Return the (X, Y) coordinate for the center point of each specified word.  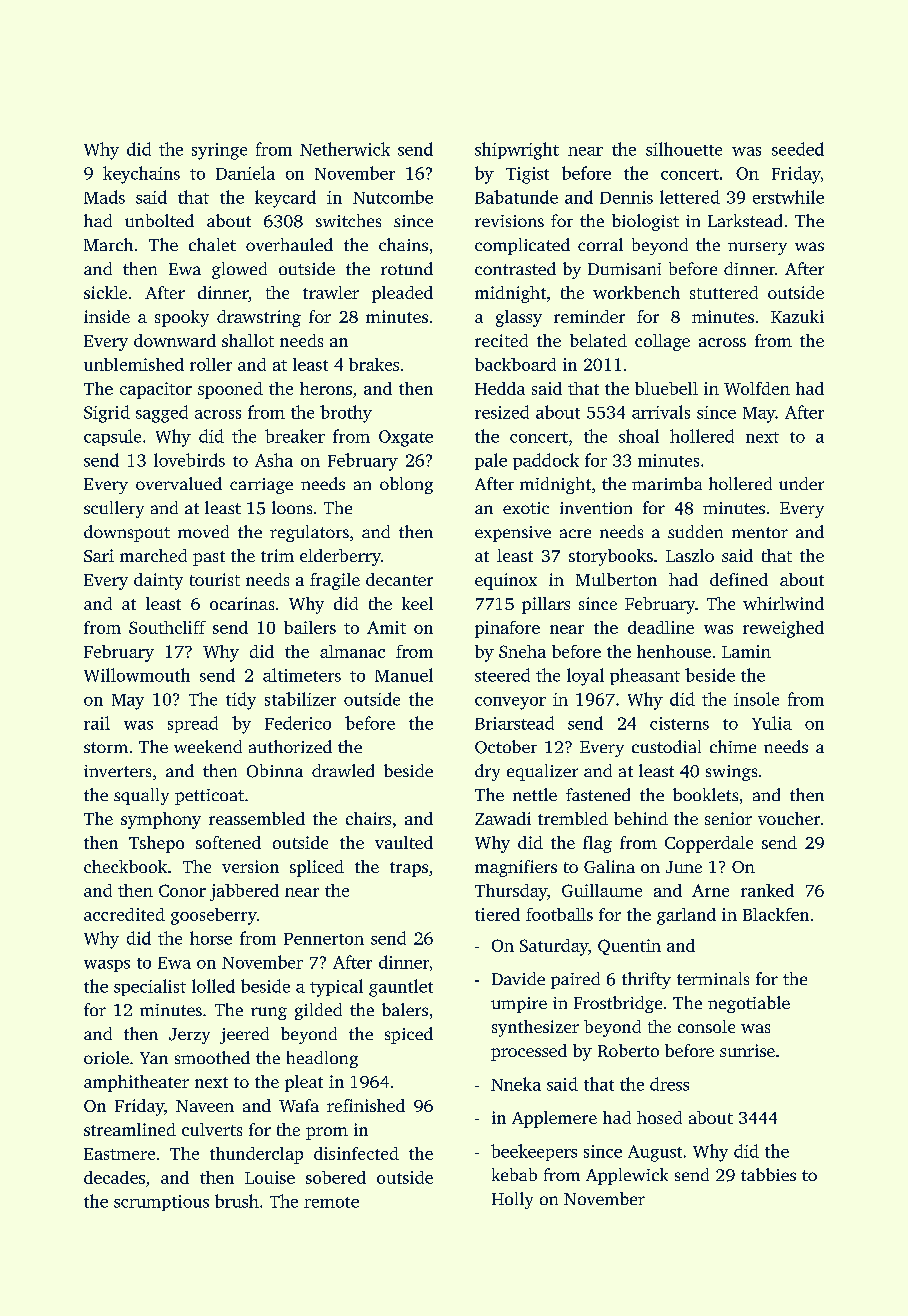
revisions (509, 221)
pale (491, 461)
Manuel (404, 675)
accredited (124, 914)
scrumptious (161, 1203)
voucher (789, 818)
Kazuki (797, 316)
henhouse (674, 651)
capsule (112, 437)
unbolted (159, 220)
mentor (760, 532)
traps (409, 869)
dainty (158, 581)
